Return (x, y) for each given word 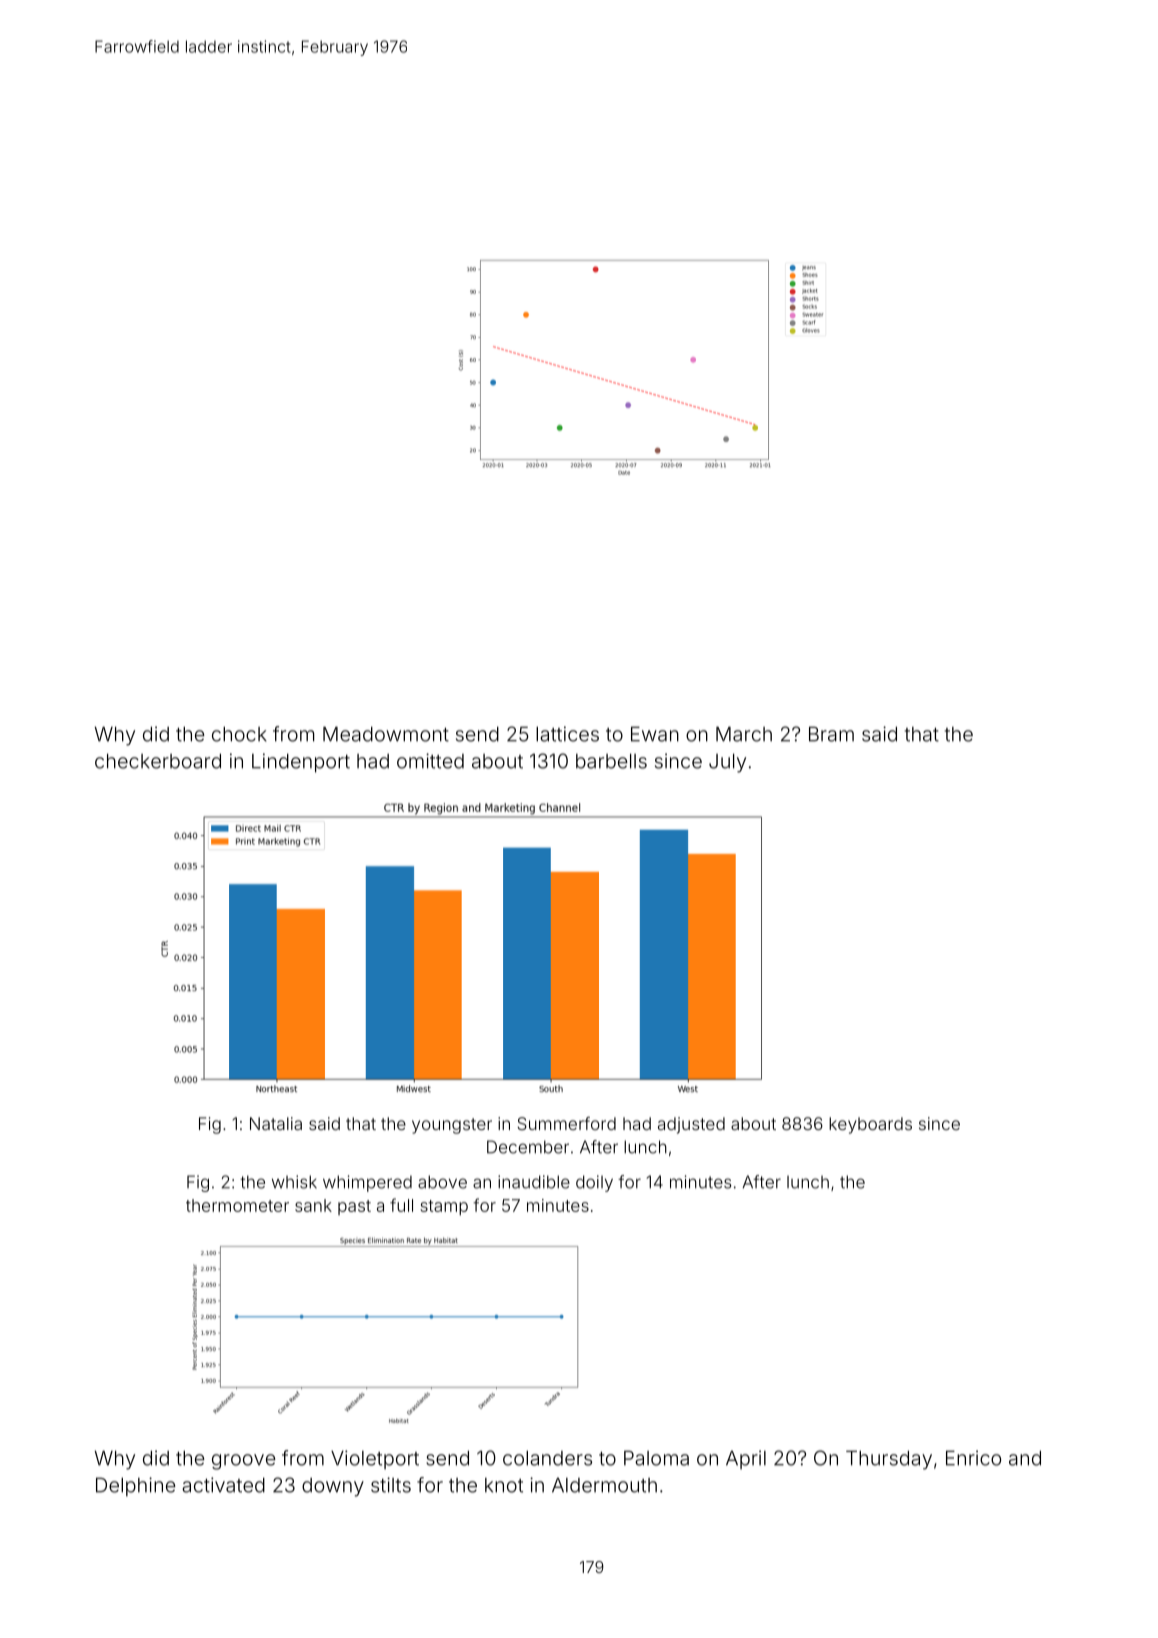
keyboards (870, 1125)
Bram (831, 734)
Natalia (276, 1123)
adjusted (691, 1125)
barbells (611, 761)
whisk (294, 1182)
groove (243, 1462)
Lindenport (301, 763)
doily (594, 1183)
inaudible (534, 1182)
